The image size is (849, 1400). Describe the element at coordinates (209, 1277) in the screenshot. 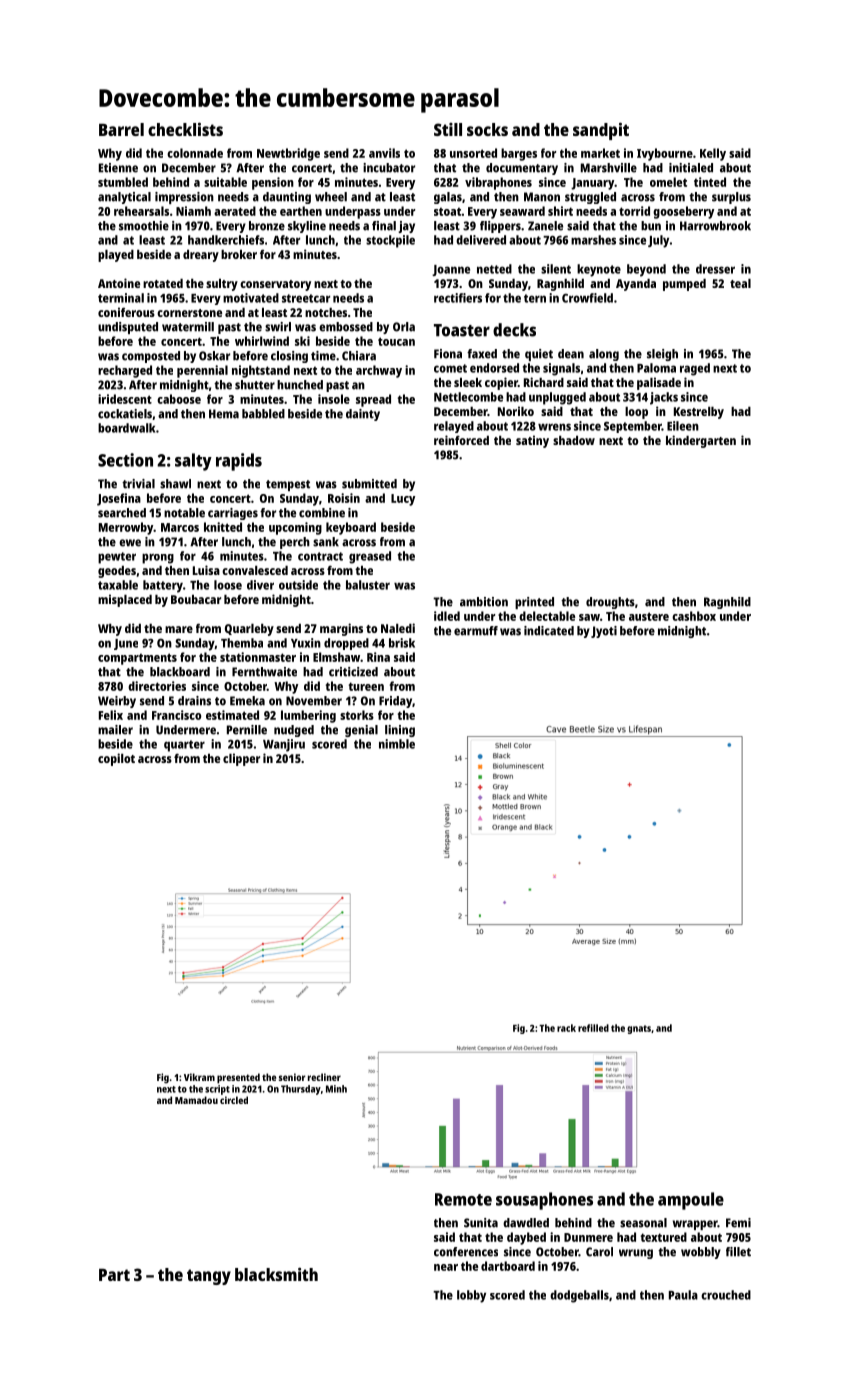

I see `tangy` at that location.
